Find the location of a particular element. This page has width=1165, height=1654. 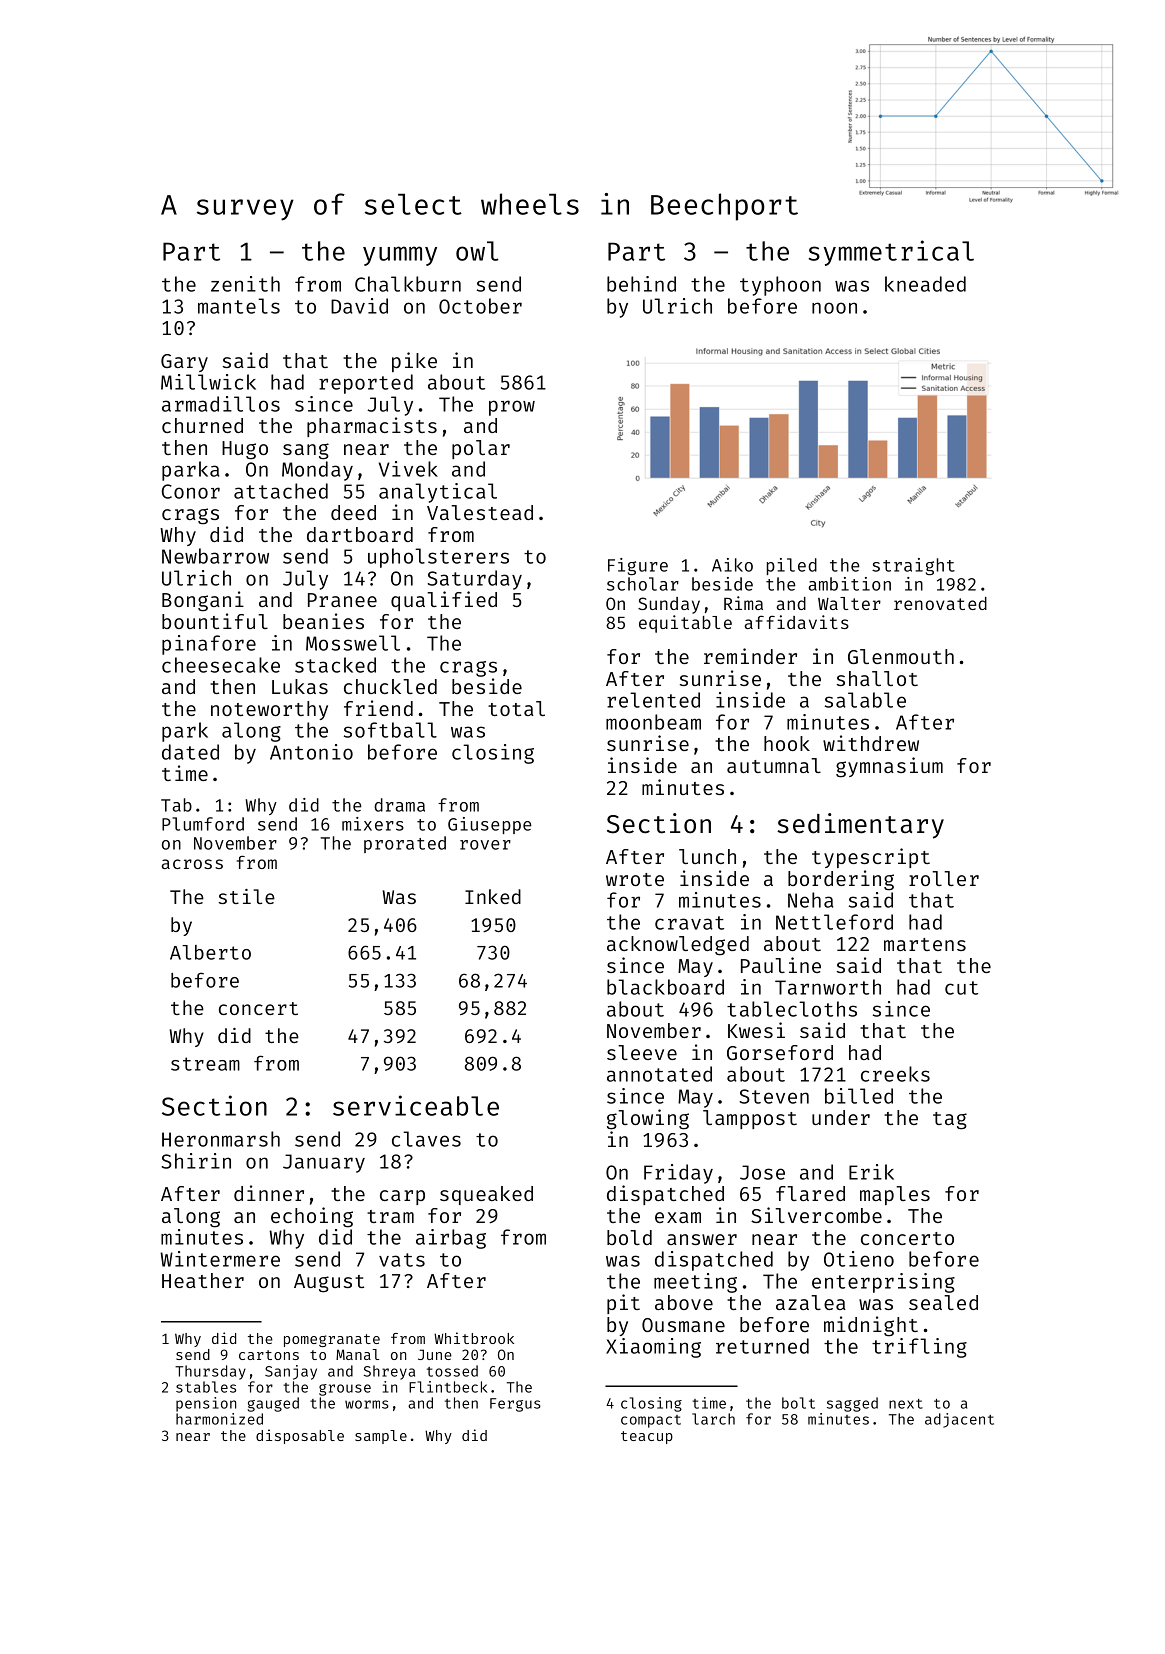

Alberto is located at coordinates (210, 952).
